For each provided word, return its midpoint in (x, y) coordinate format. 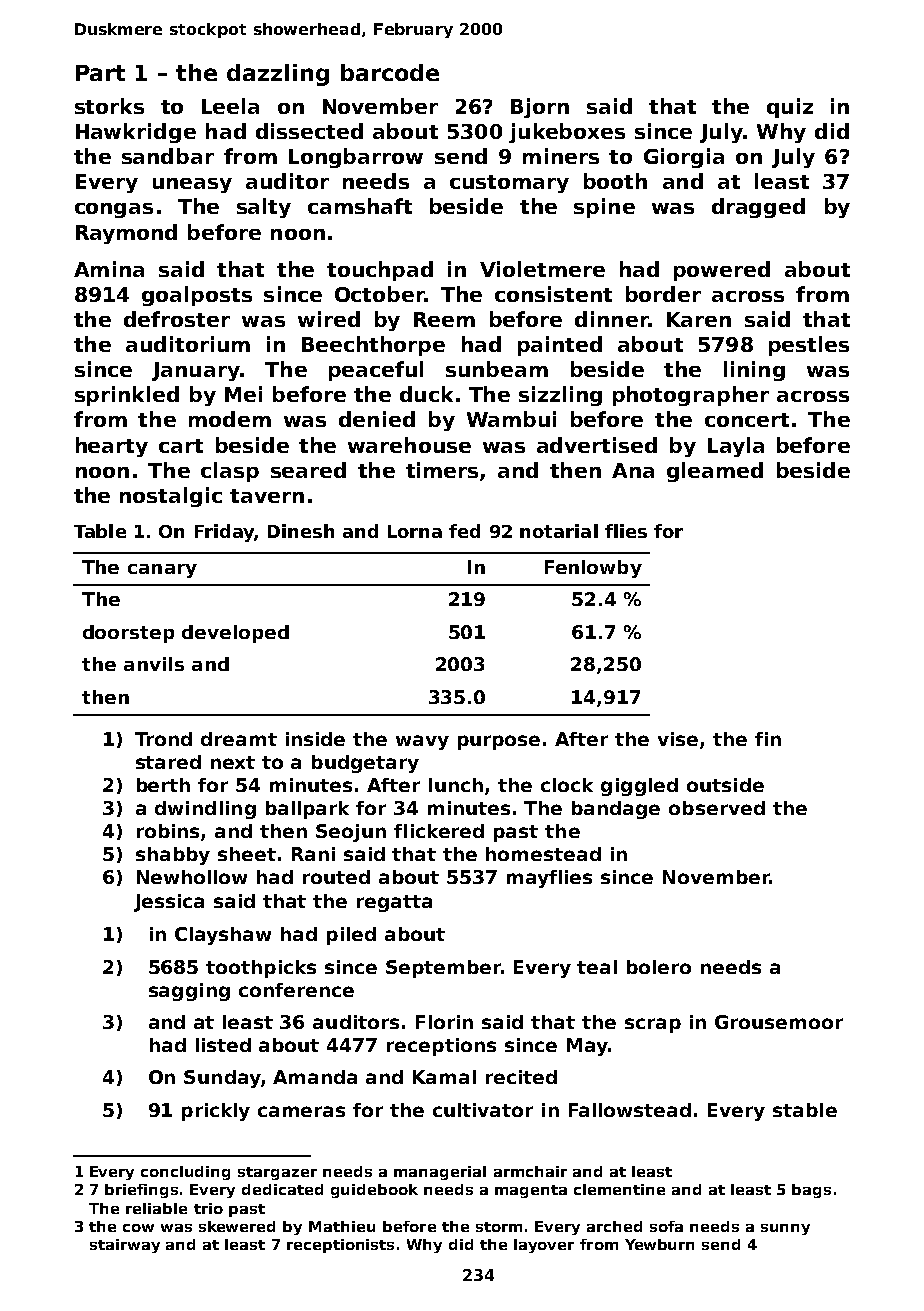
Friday (224, 533)
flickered (439, 831)
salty (264, 208)
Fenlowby (593, 569)
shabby (173, 856)
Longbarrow (356, 158)
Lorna (415, 531)
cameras (301, 1111)
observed (717, 808)
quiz (790, 108)
